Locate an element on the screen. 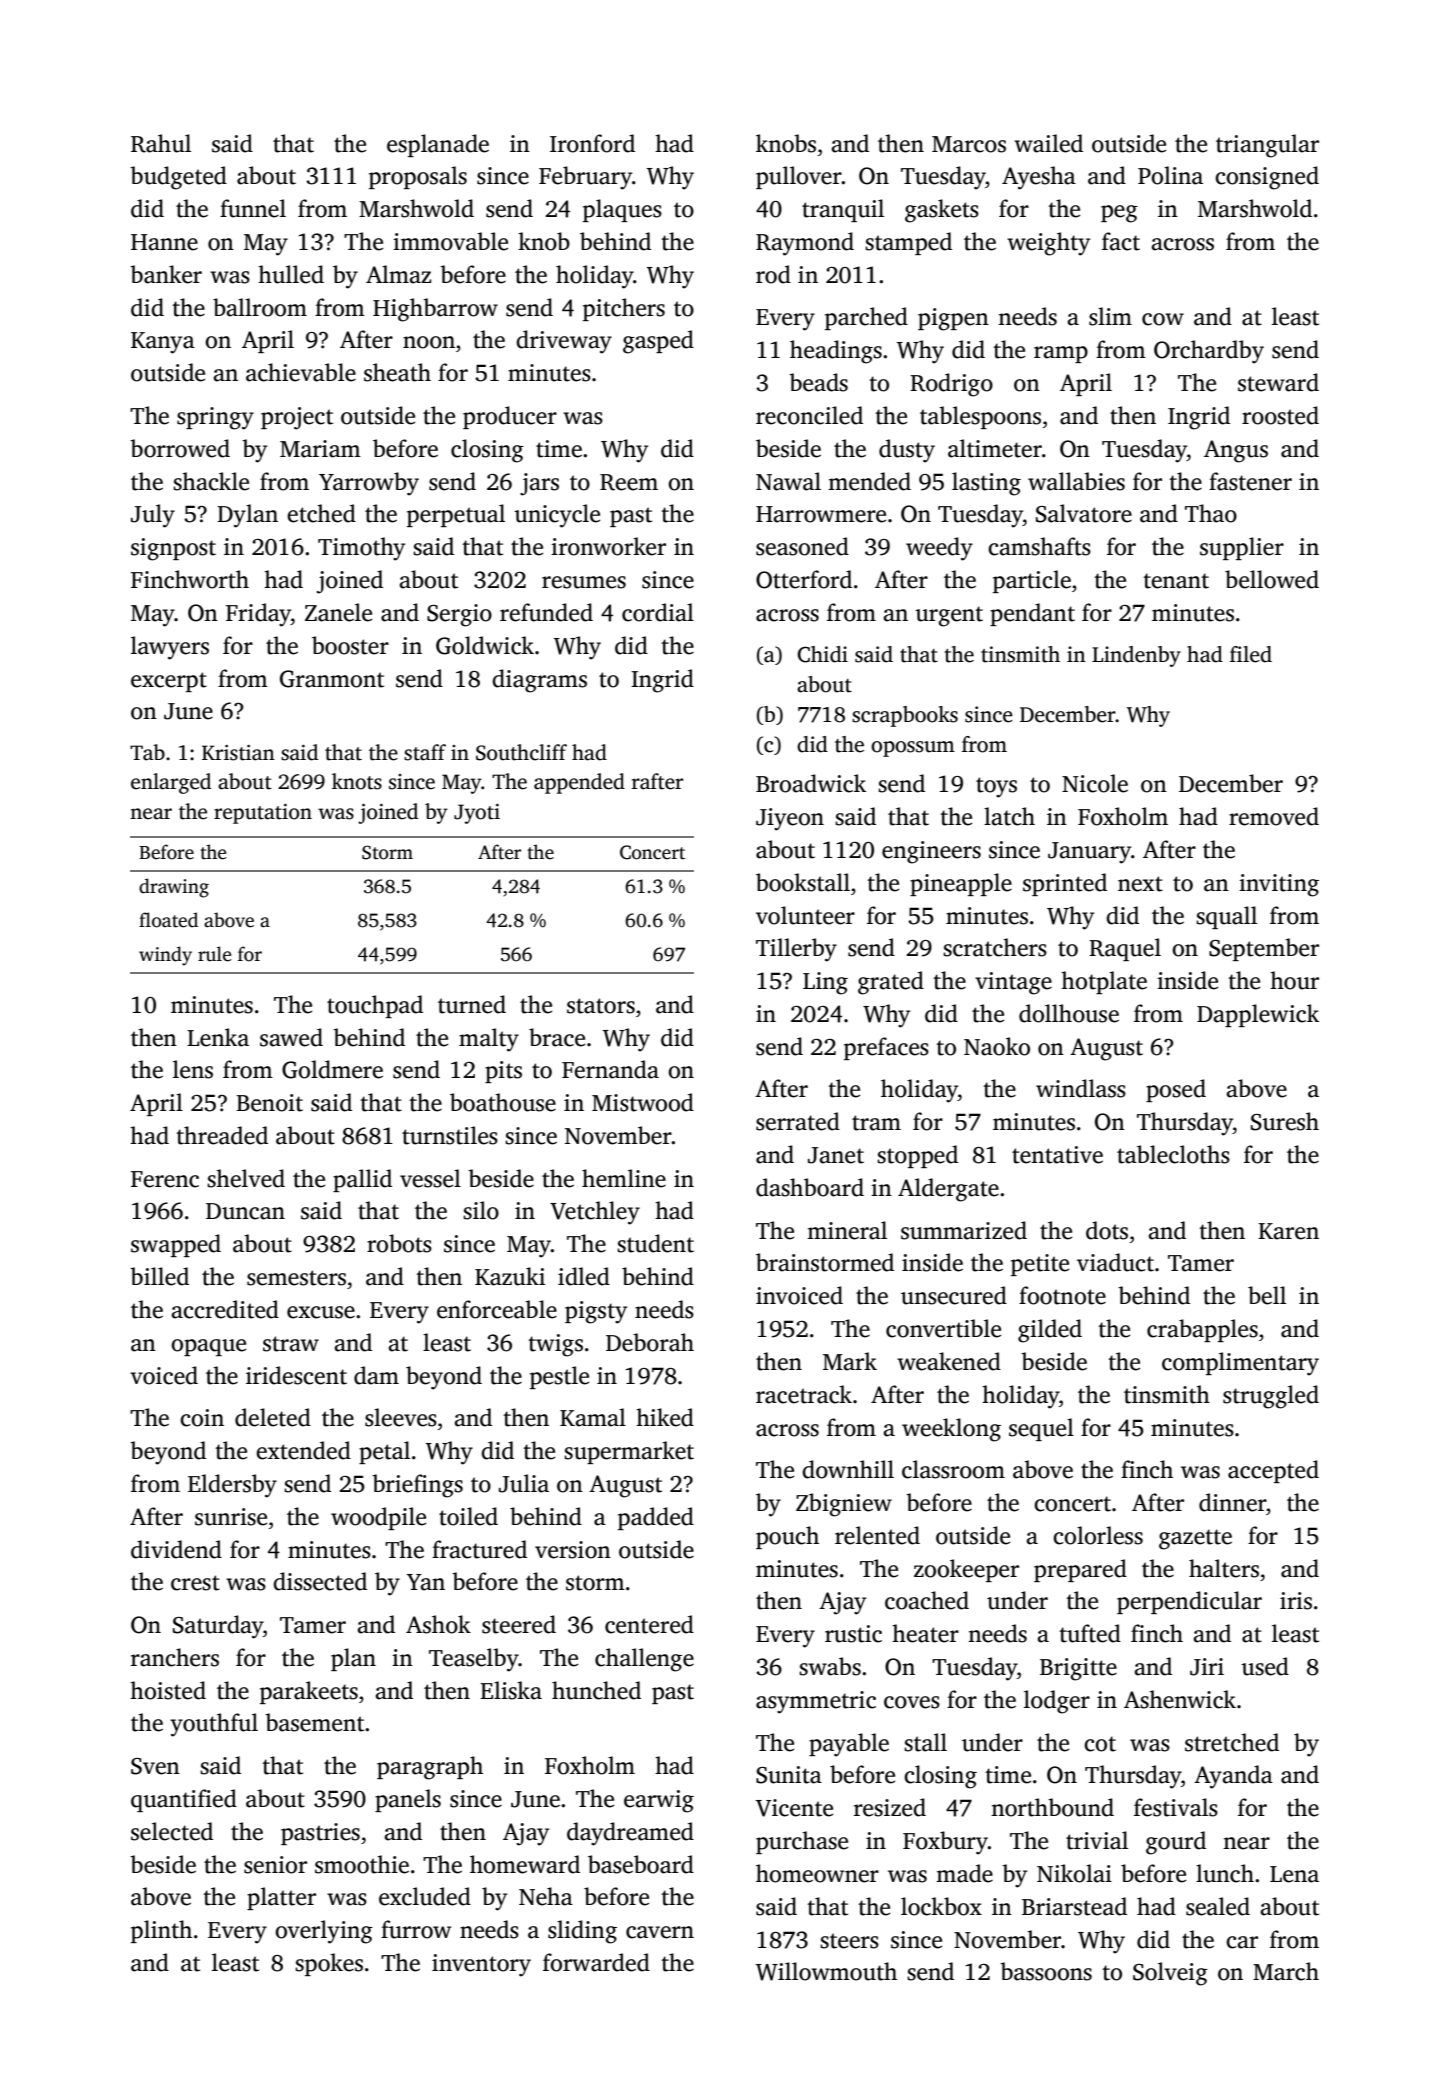 The width and height of the screenshot is (1450, 2100). student is located at coordinates (655, 1243).
